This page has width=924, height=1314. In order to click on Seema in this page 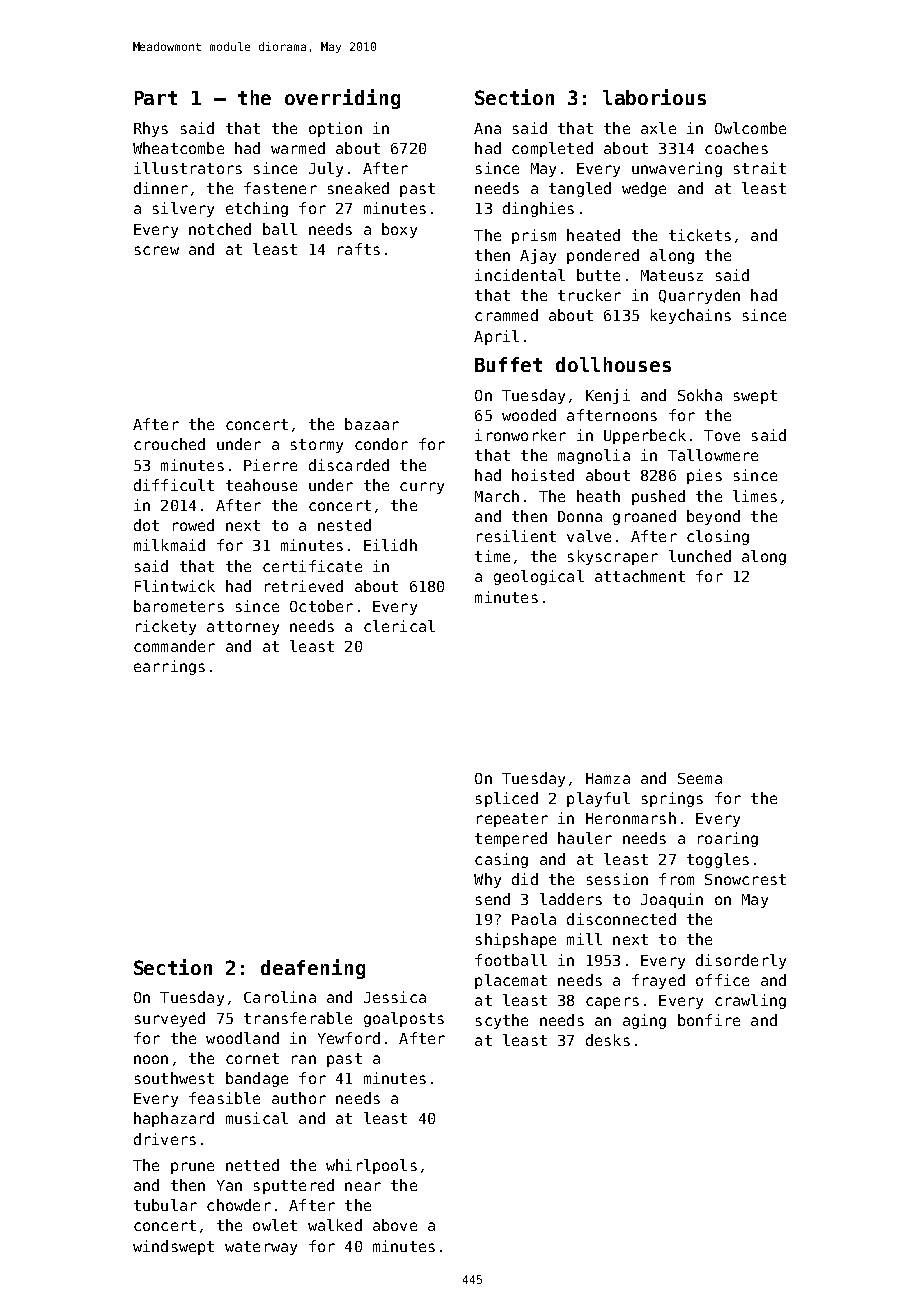, I will do `click(700, 778)`.
